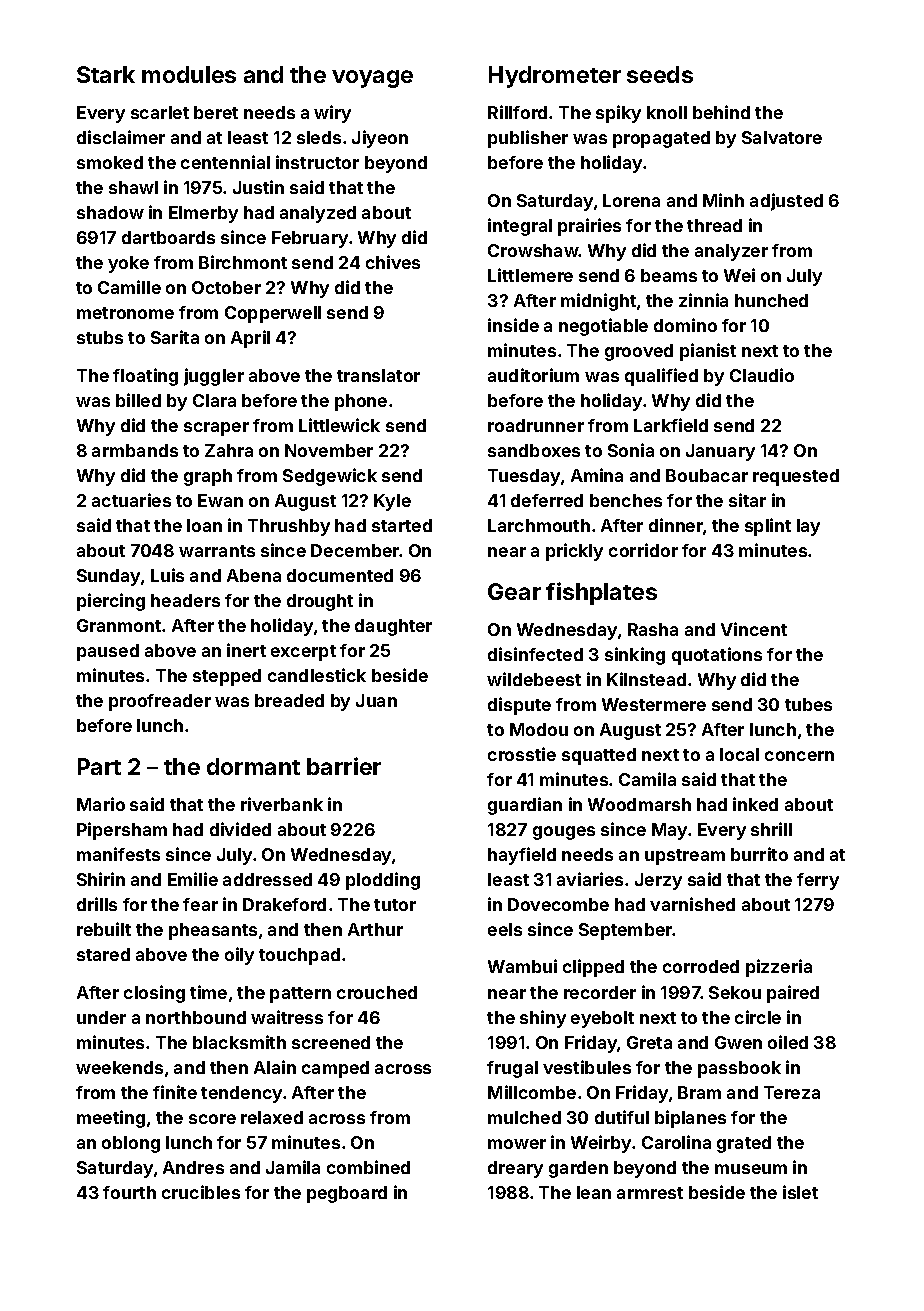  Describe the element at coordinates (201, 1192) in the page. I see `crucibles` at that location.
